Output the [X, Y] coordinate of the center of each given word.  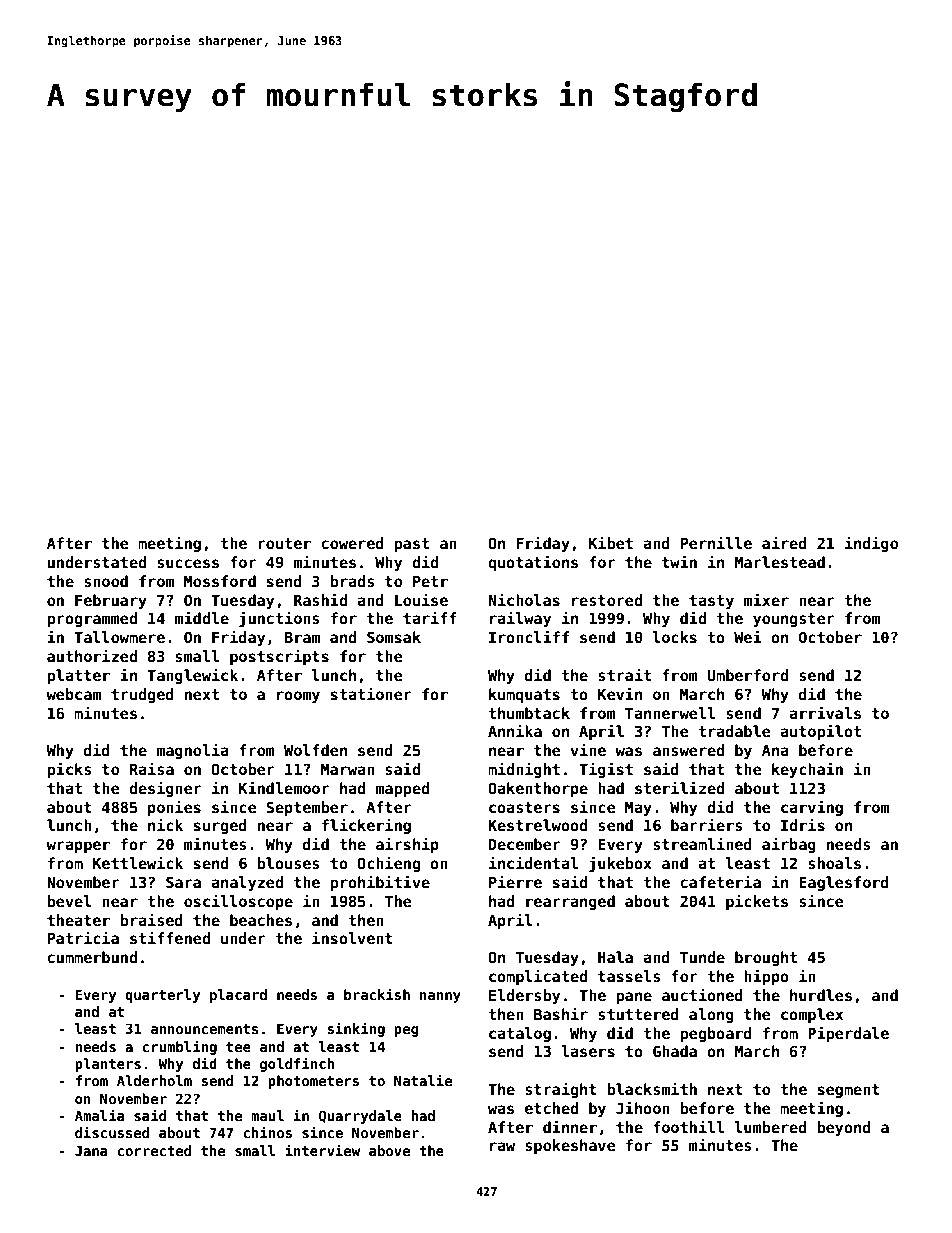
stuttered [638, 1014]
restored [607, 600]
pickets [757, 902]
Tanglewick [192, 676]
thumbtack [529, 713]
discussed [112, 1132]
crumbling [179, 1047]
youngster [794, 620]
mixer [766, 599]
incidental [533, 862]
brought [766, 958]
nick [165, 824]
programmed [92, 619]
